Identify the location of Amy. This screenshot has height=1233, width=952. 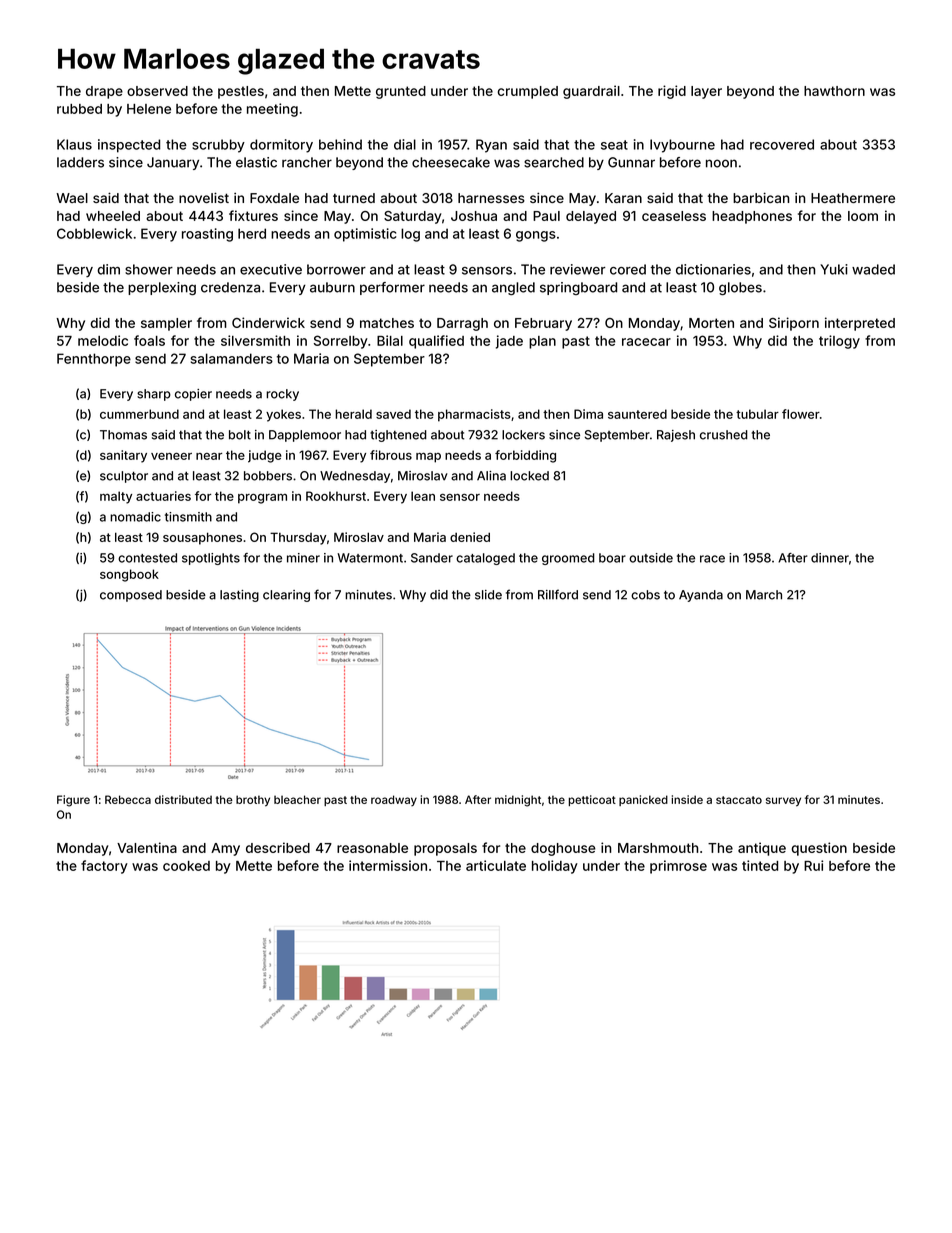
(225, 849).
